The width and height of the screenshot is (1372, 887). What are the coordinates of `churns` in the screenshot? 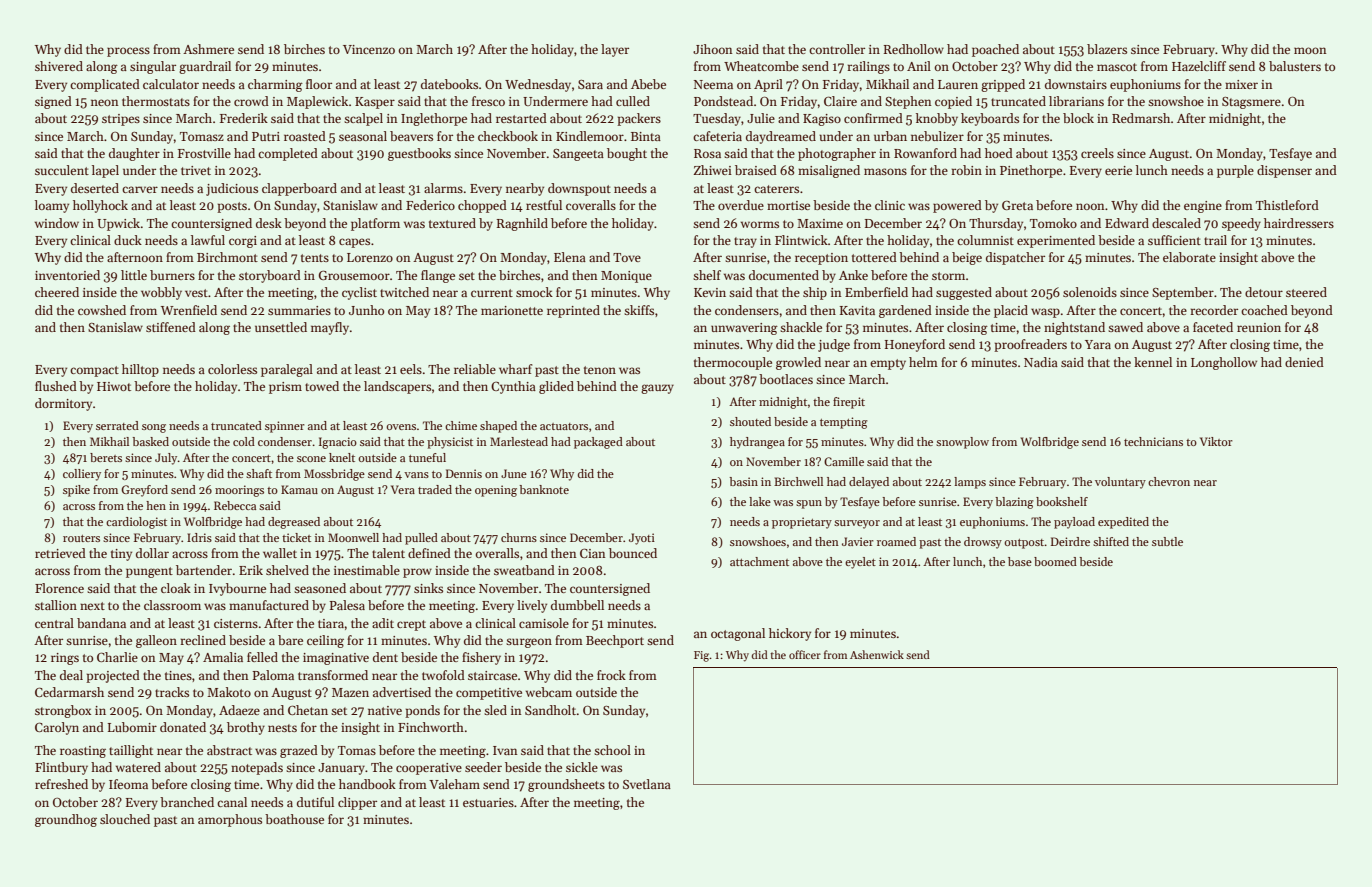 It's located at (519, 537).
